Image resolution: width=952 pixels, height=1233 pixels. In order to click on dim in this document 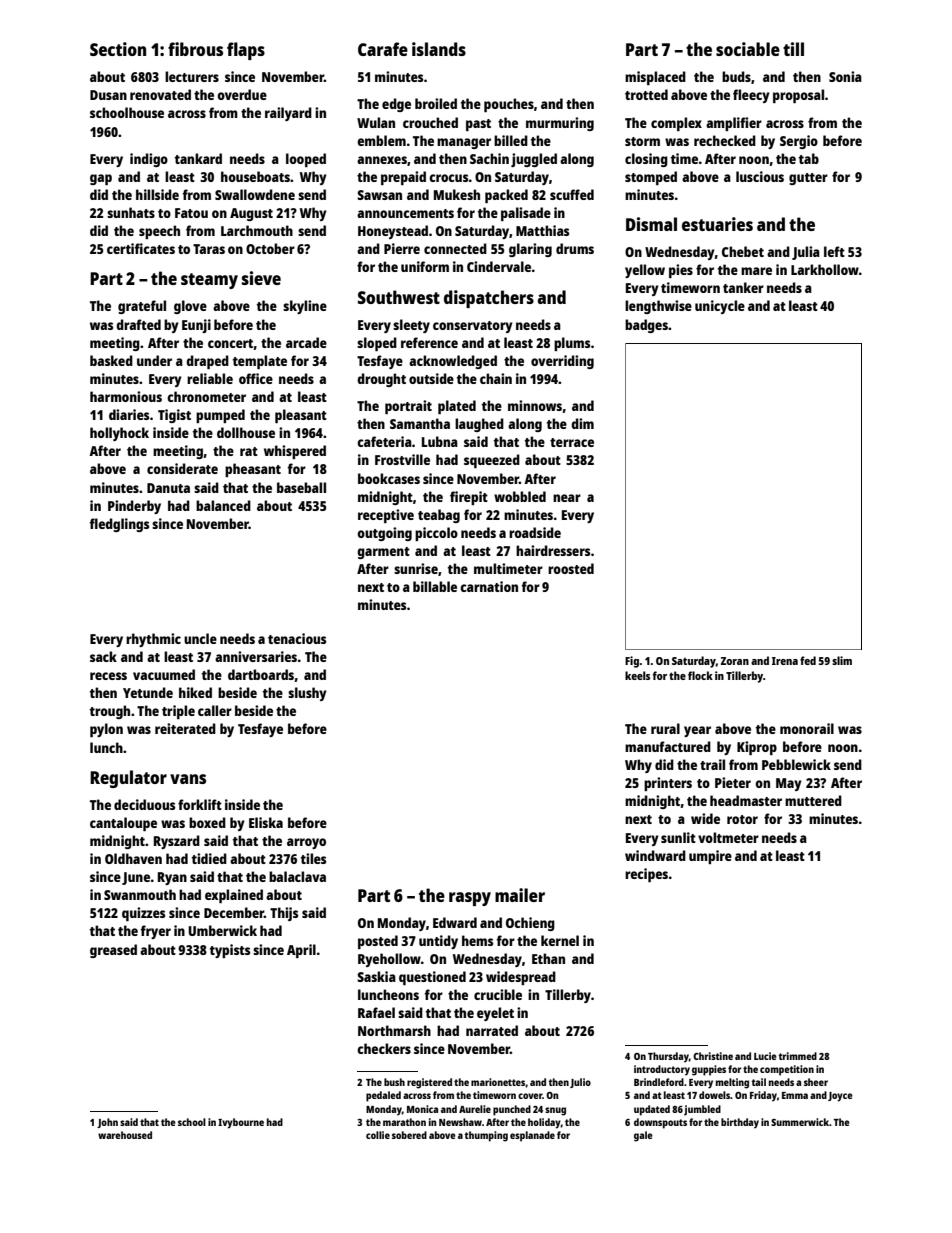, I will do `click(582, 423)`.
